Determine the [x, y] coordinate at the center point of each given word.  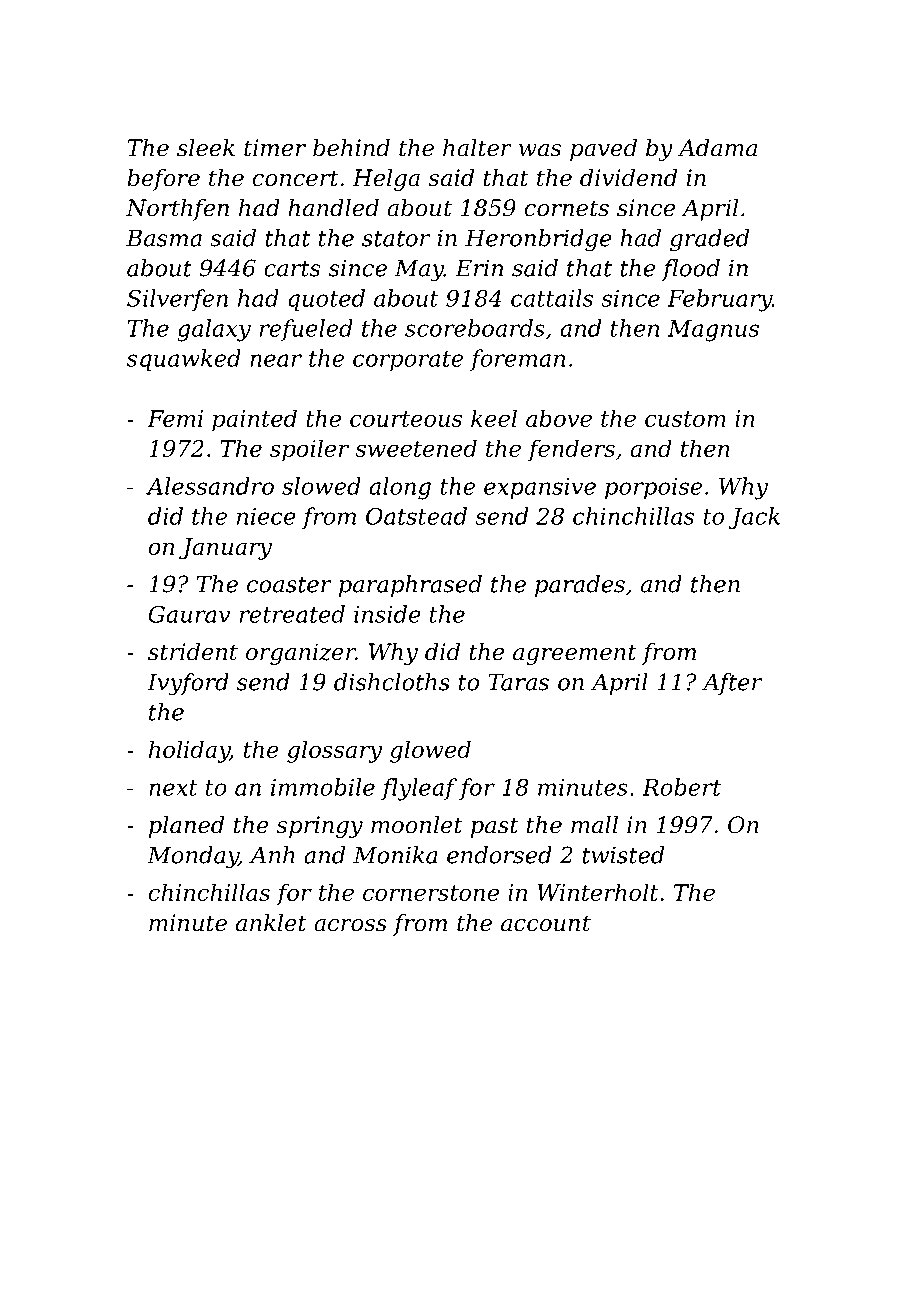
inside [387, 614]
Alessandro [210, 486]
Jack [754, 518]
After [732, 684]
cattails [552, 298]
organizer [301, 654]
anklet [271, 923]
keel [494, 418]
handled [333, 208]
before [163, 180]
